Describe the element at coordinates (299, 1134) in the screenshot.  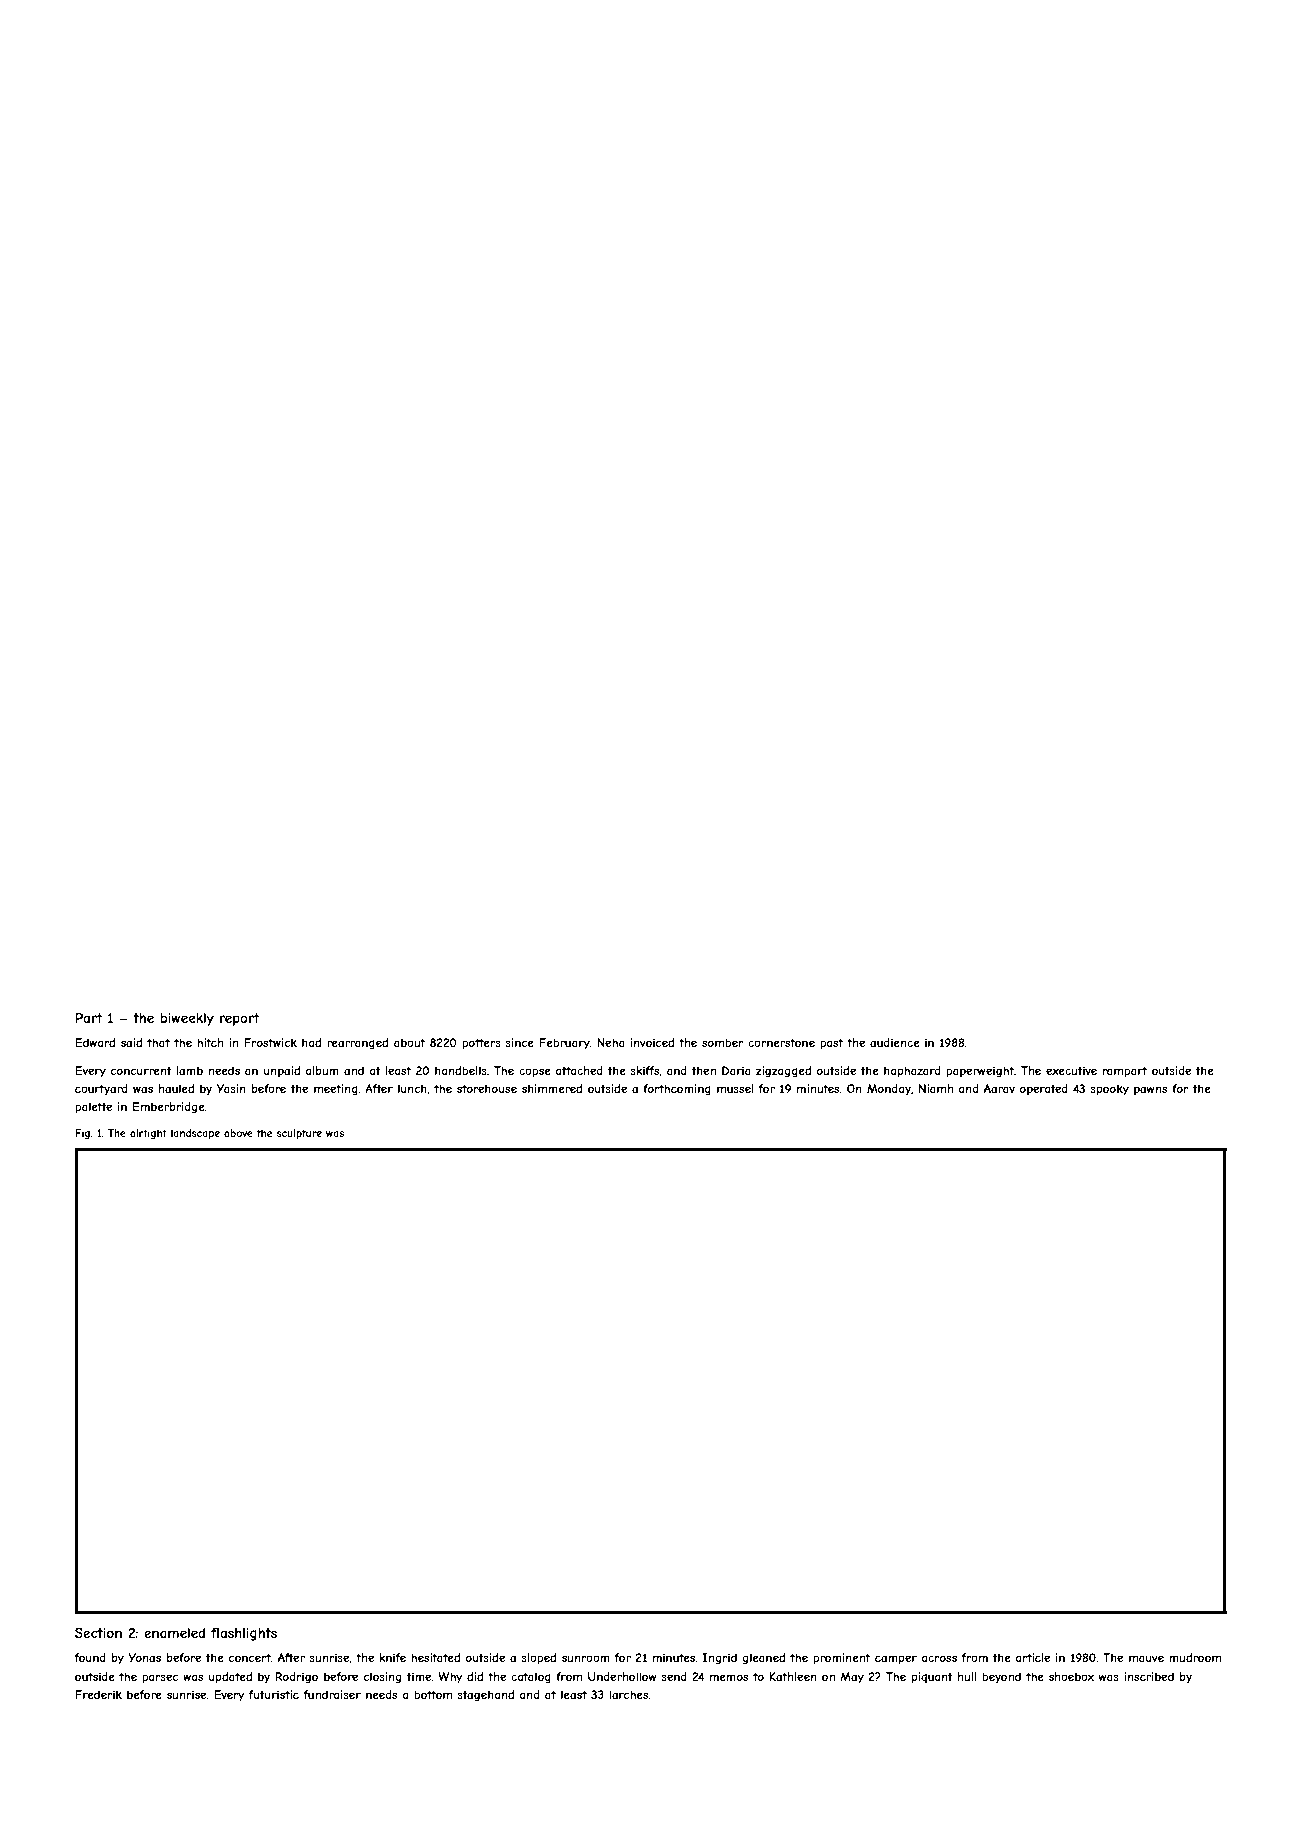
I see `sculpture` at that location.
